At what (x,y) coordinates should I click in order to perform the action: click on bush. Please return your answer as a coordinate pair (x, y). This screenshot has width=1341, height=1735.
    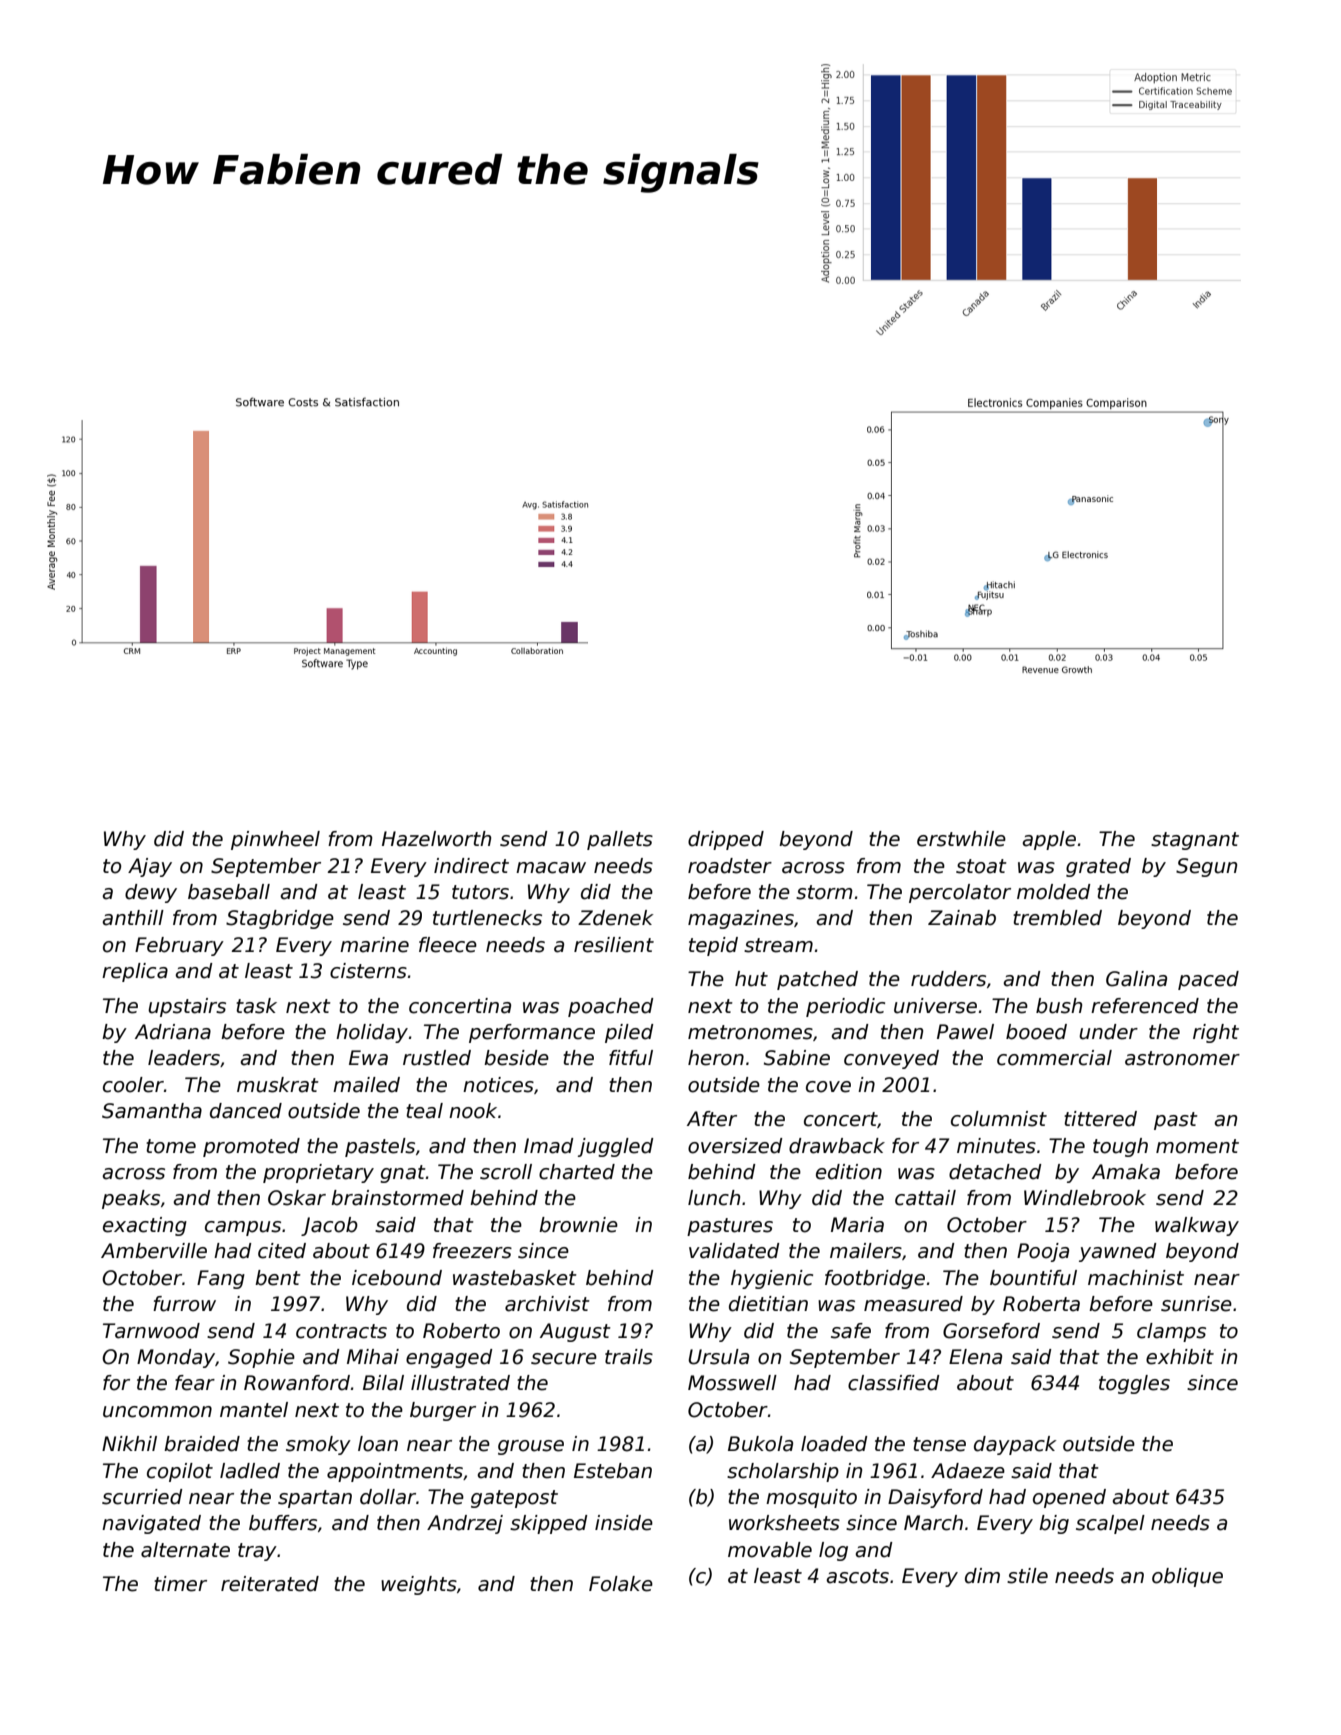
    Looking at the image, I should click on (1059, 1006).
